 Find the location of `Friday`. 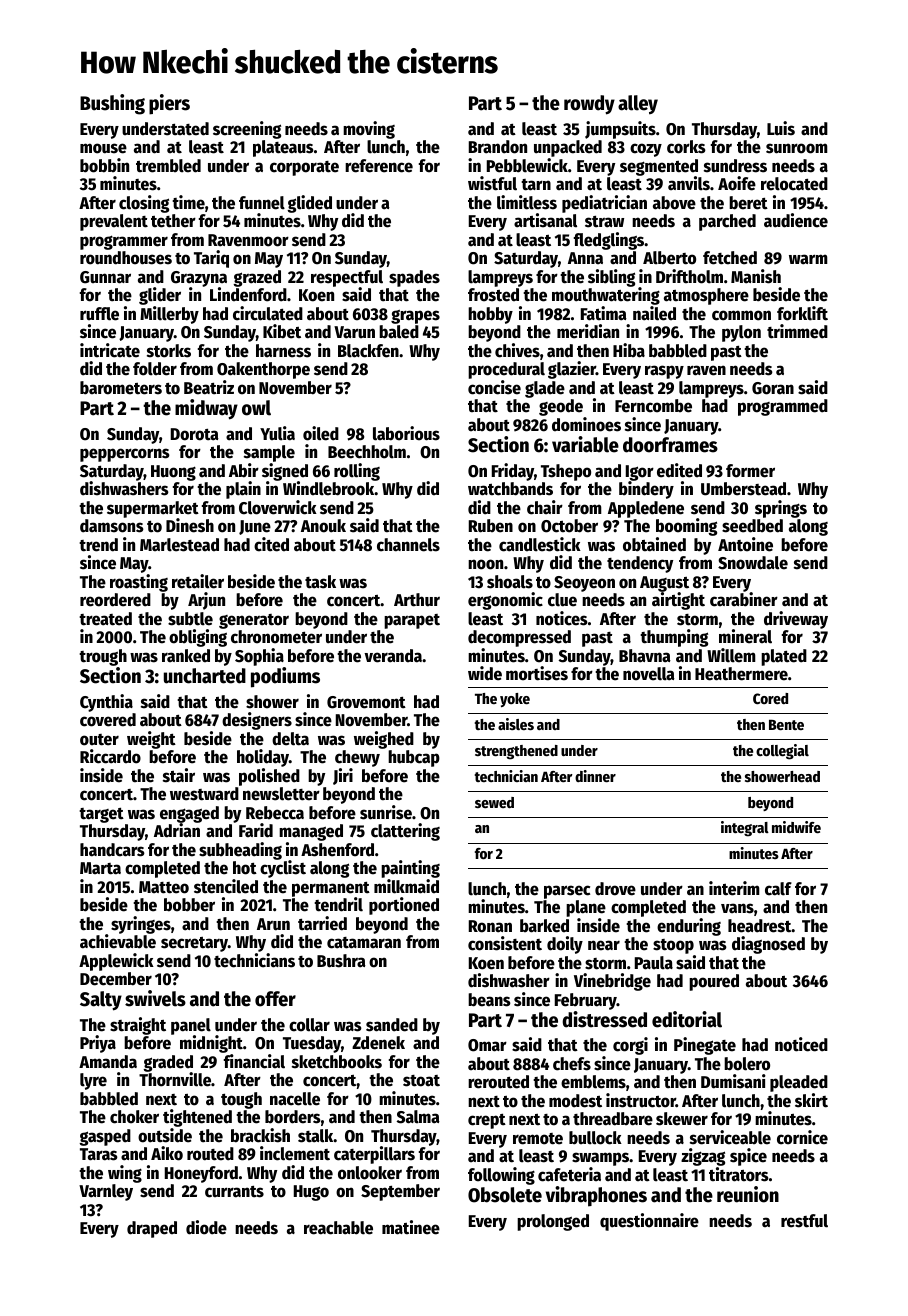

Friday is located at coordinates (513, 472).
